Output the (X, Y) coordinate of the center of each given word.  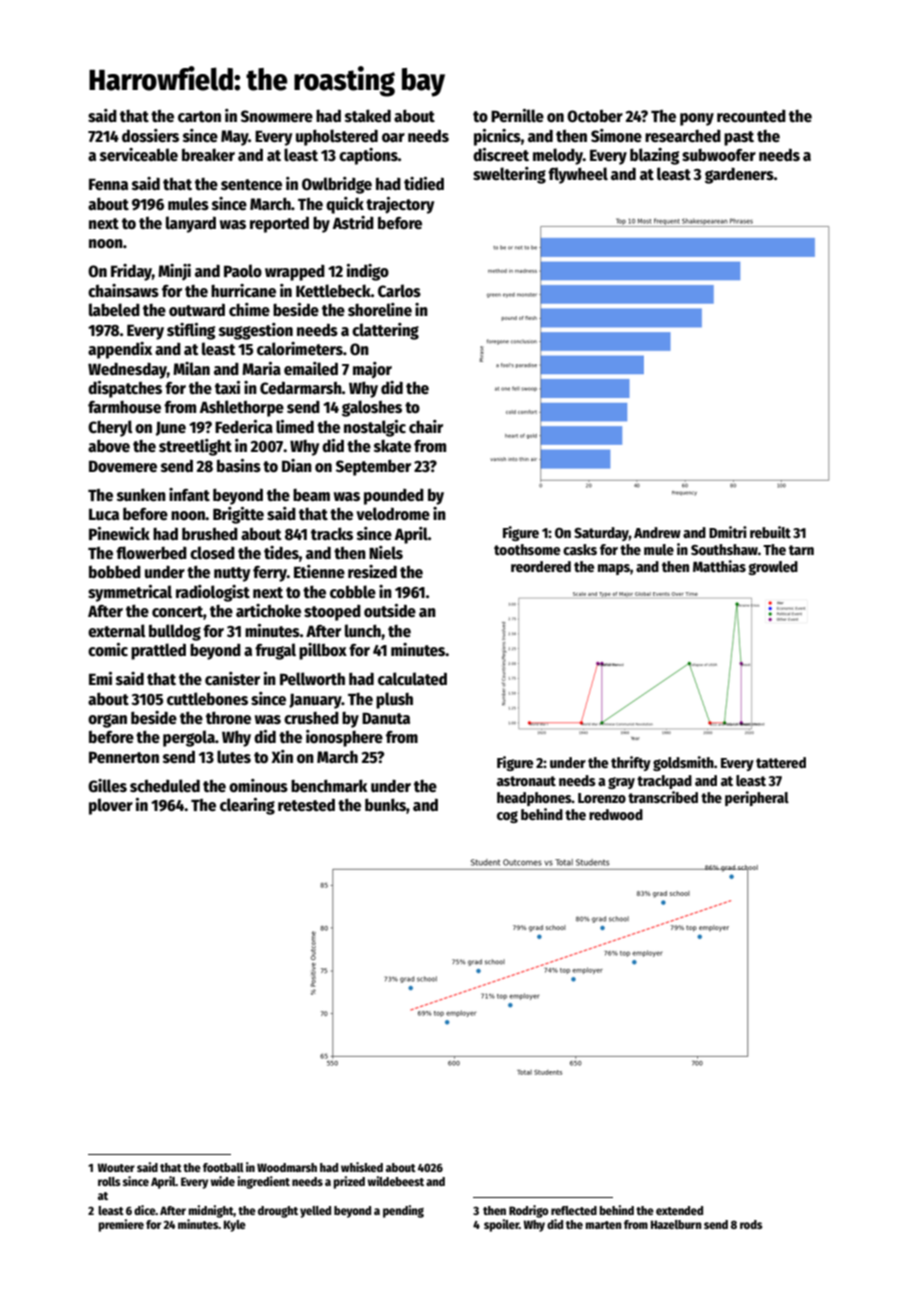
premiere (121, 1225)
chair (426, 427)
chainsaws (123, 290)
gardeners (739, 175)
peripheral (757, 798)
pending (403, 1211)
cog (507, 817)
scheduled (165, 786)
